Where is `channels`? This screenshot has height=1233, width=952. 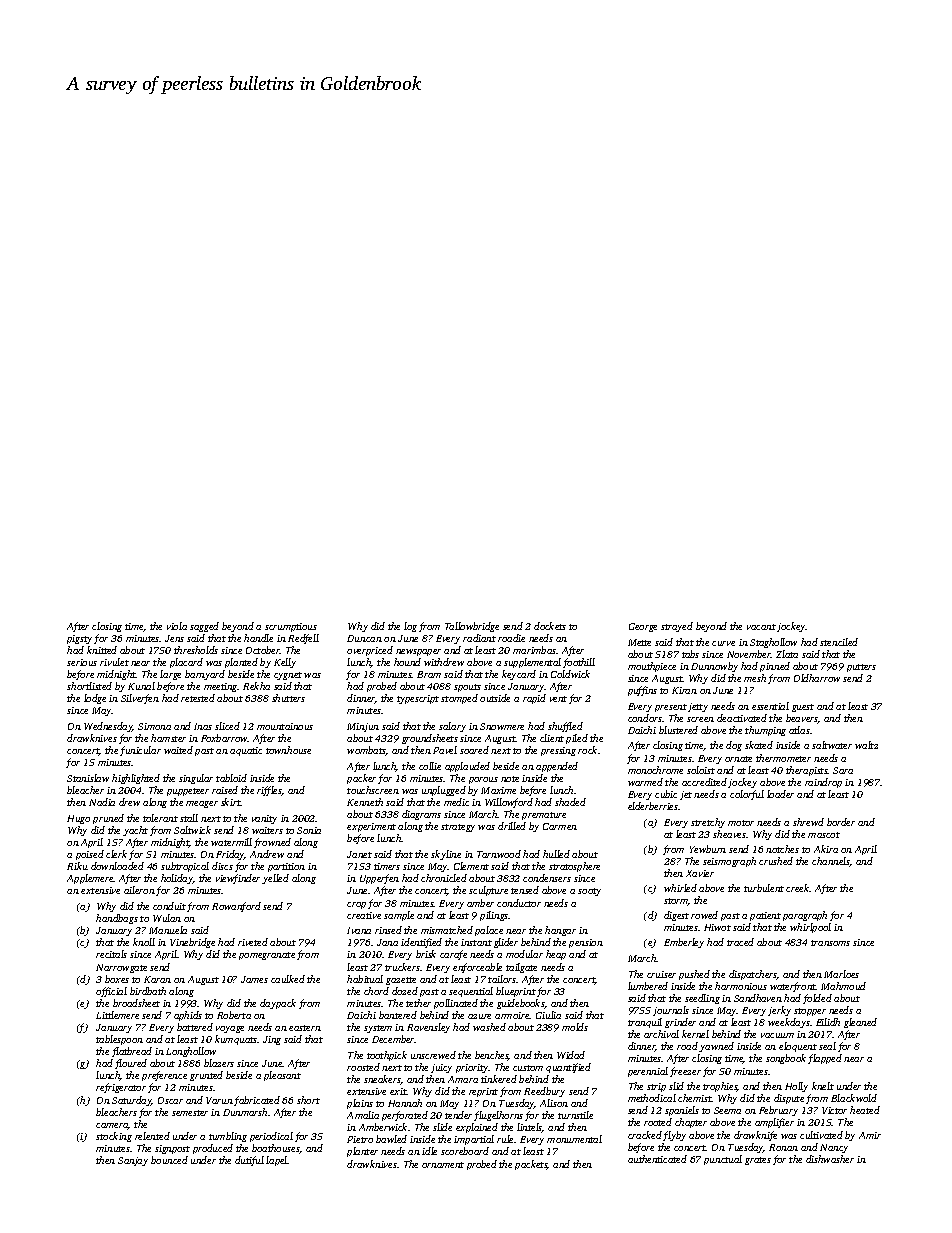
channels is located at coordinates (831, 862).
